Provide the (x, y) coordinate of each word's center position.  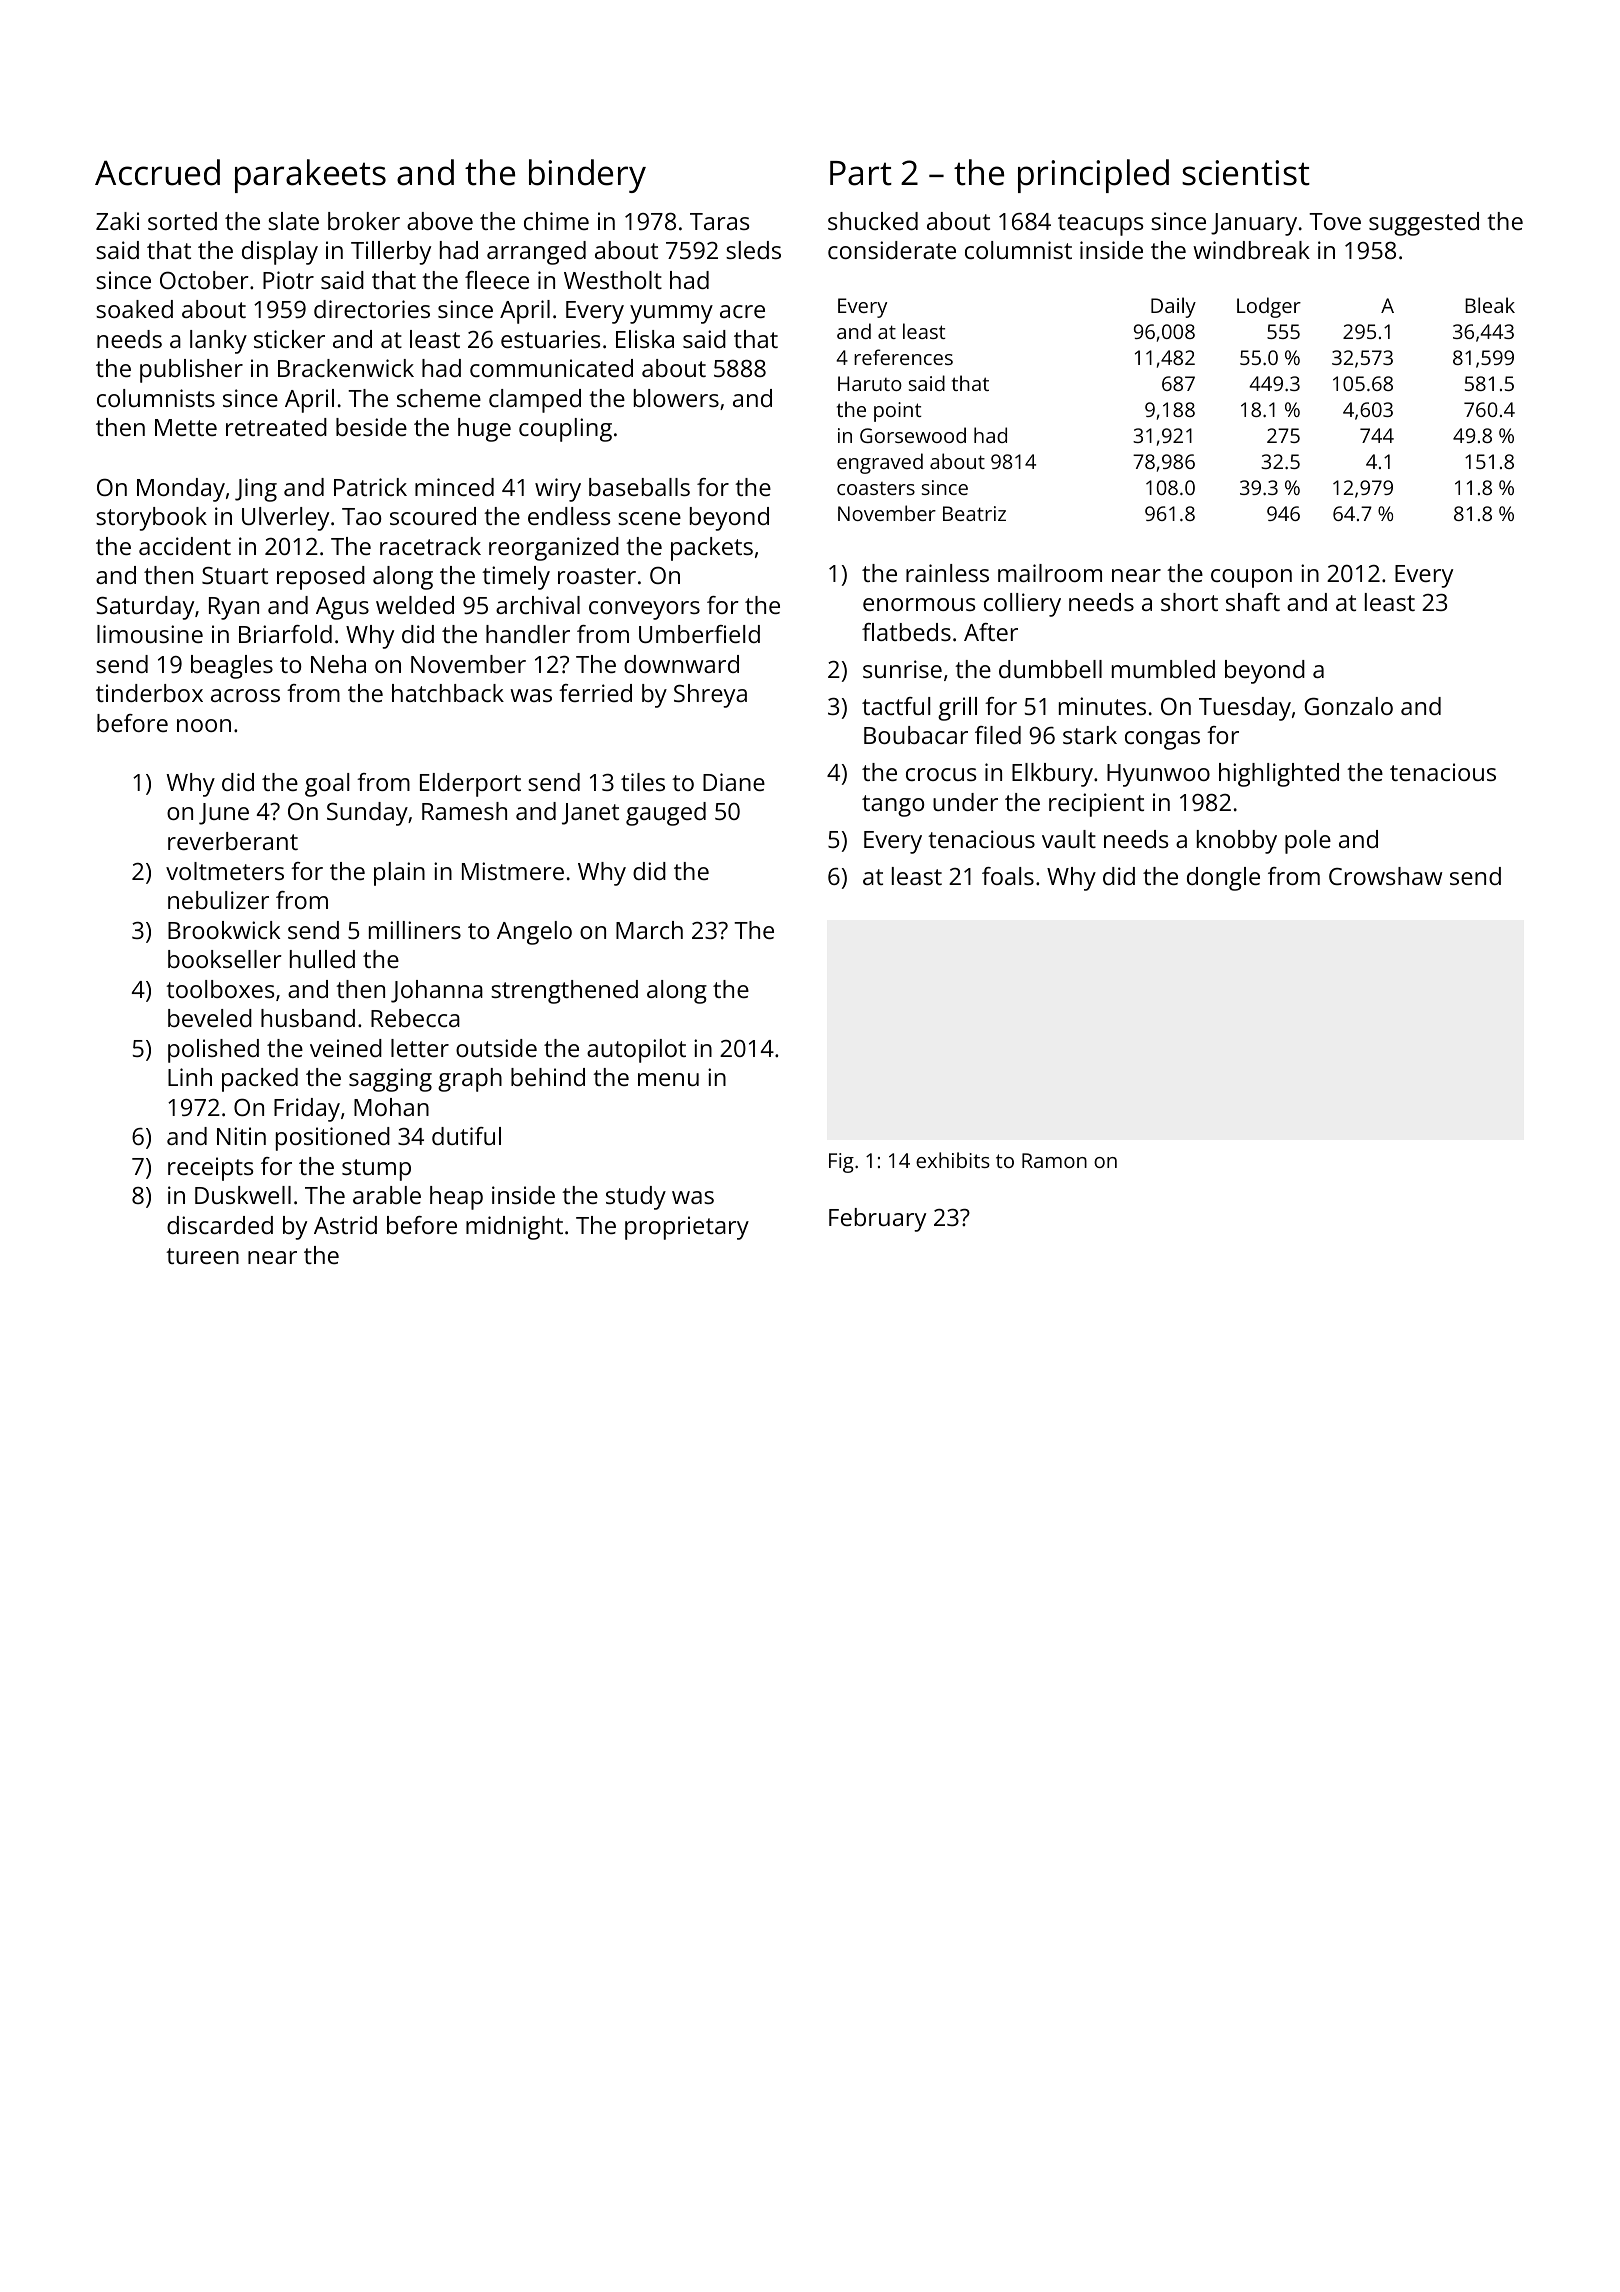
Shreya (710, 696)
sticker (289, 339)
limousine (150, 634)
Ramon (1054, 1160)
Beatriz (974, 513)
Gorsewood (913, 435)
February (877, 1220)
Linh (190, 1077)
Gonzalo (1348, 706)
